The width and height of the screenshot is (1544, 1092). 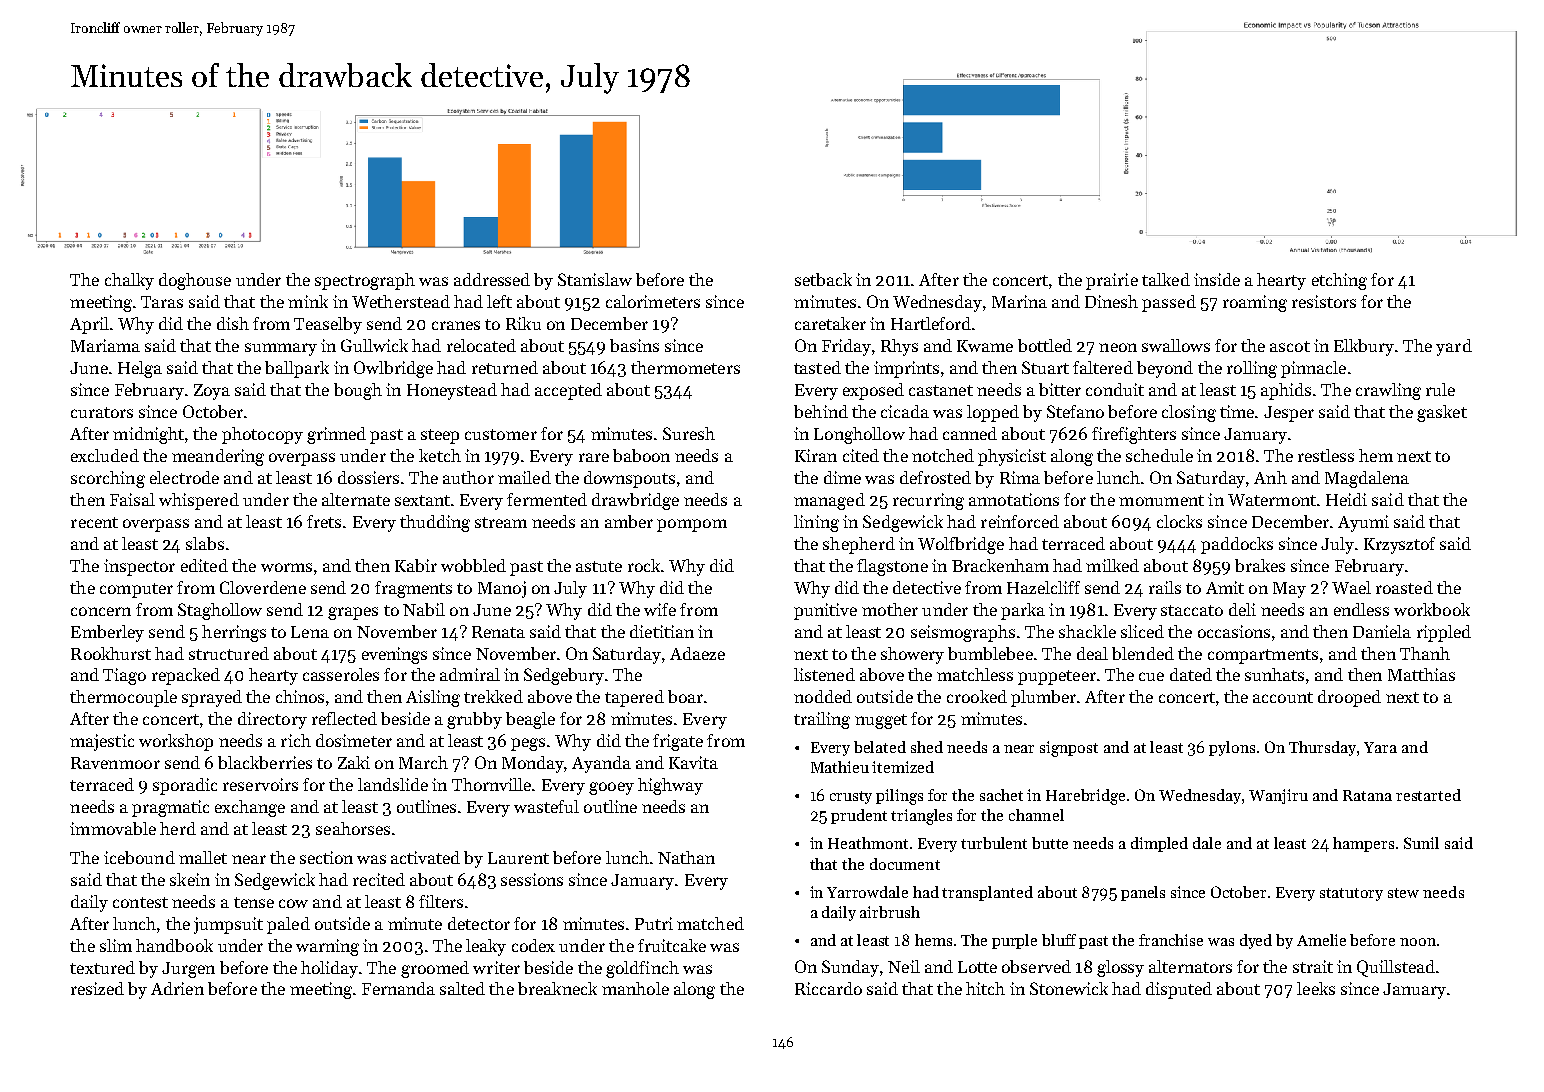 I want to click on dimpled, so click(x=1159, y=844).
